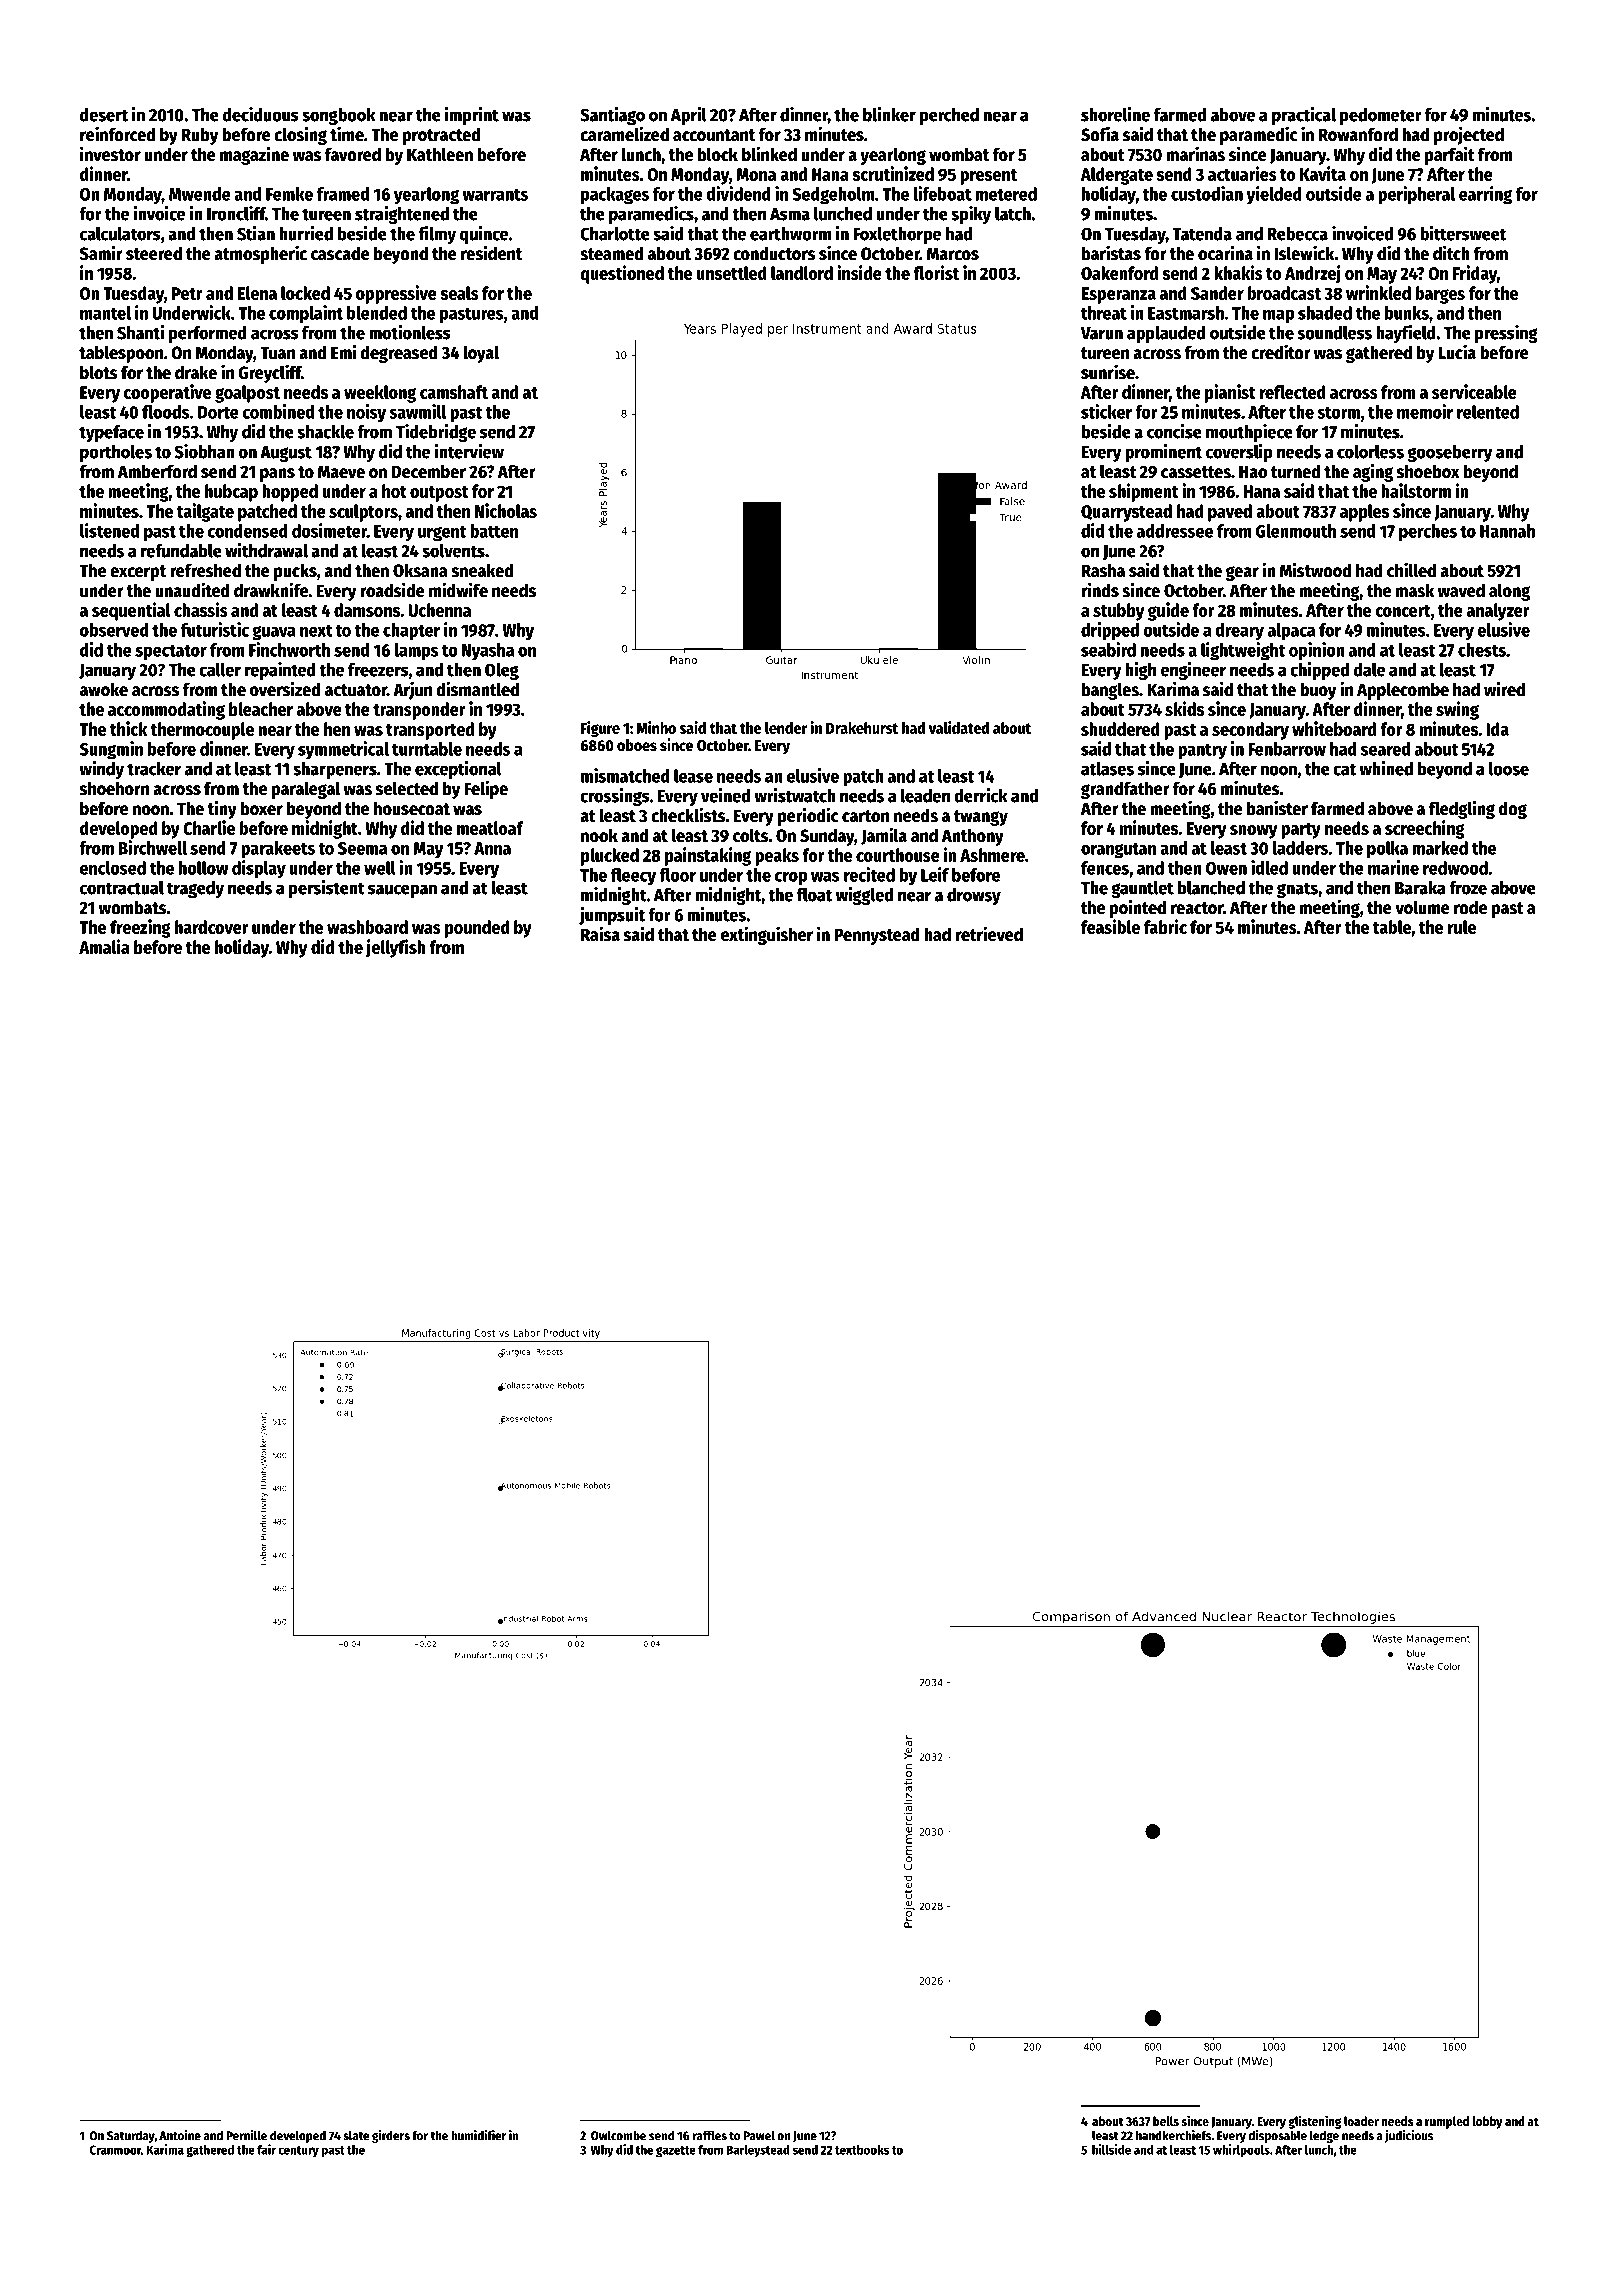 The width and height of the page is (1620, 2292). What do you see at coordinates (1006, 194) in the page?
I see `metered` at bounding box center [1006, 194].
